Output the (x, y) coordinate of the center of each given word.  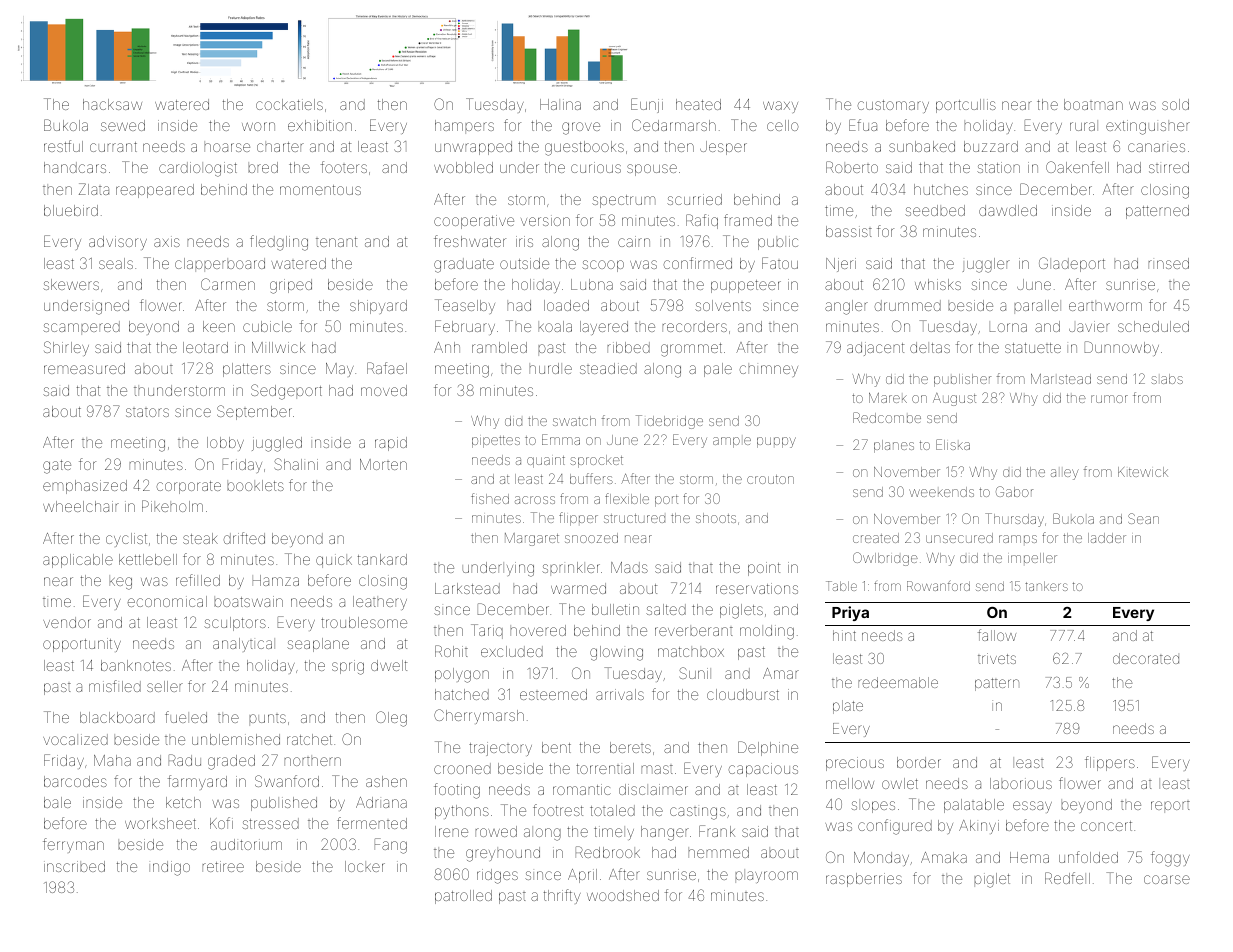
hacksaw (112, 104)
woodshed (623, 895)
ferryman (73, 845)
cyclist (126, 540)
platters (247, 370)
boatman (1093, 104)
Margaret (532, 539)
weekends (941, 492)
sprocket (596, 461)
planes (894, 446)
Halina (560, 104)
